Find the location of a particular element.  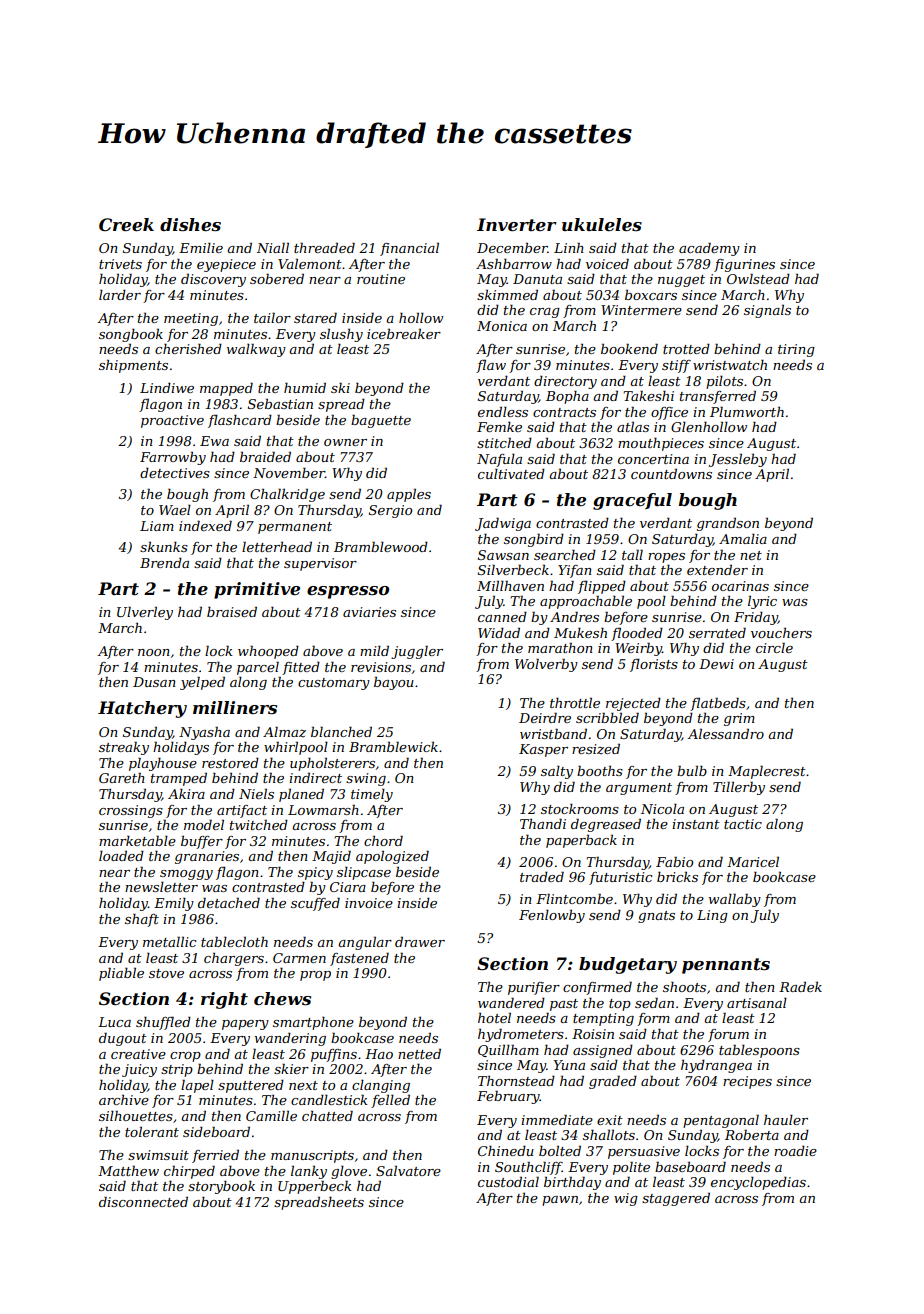

songbook is located at coordinates (131, 335).
